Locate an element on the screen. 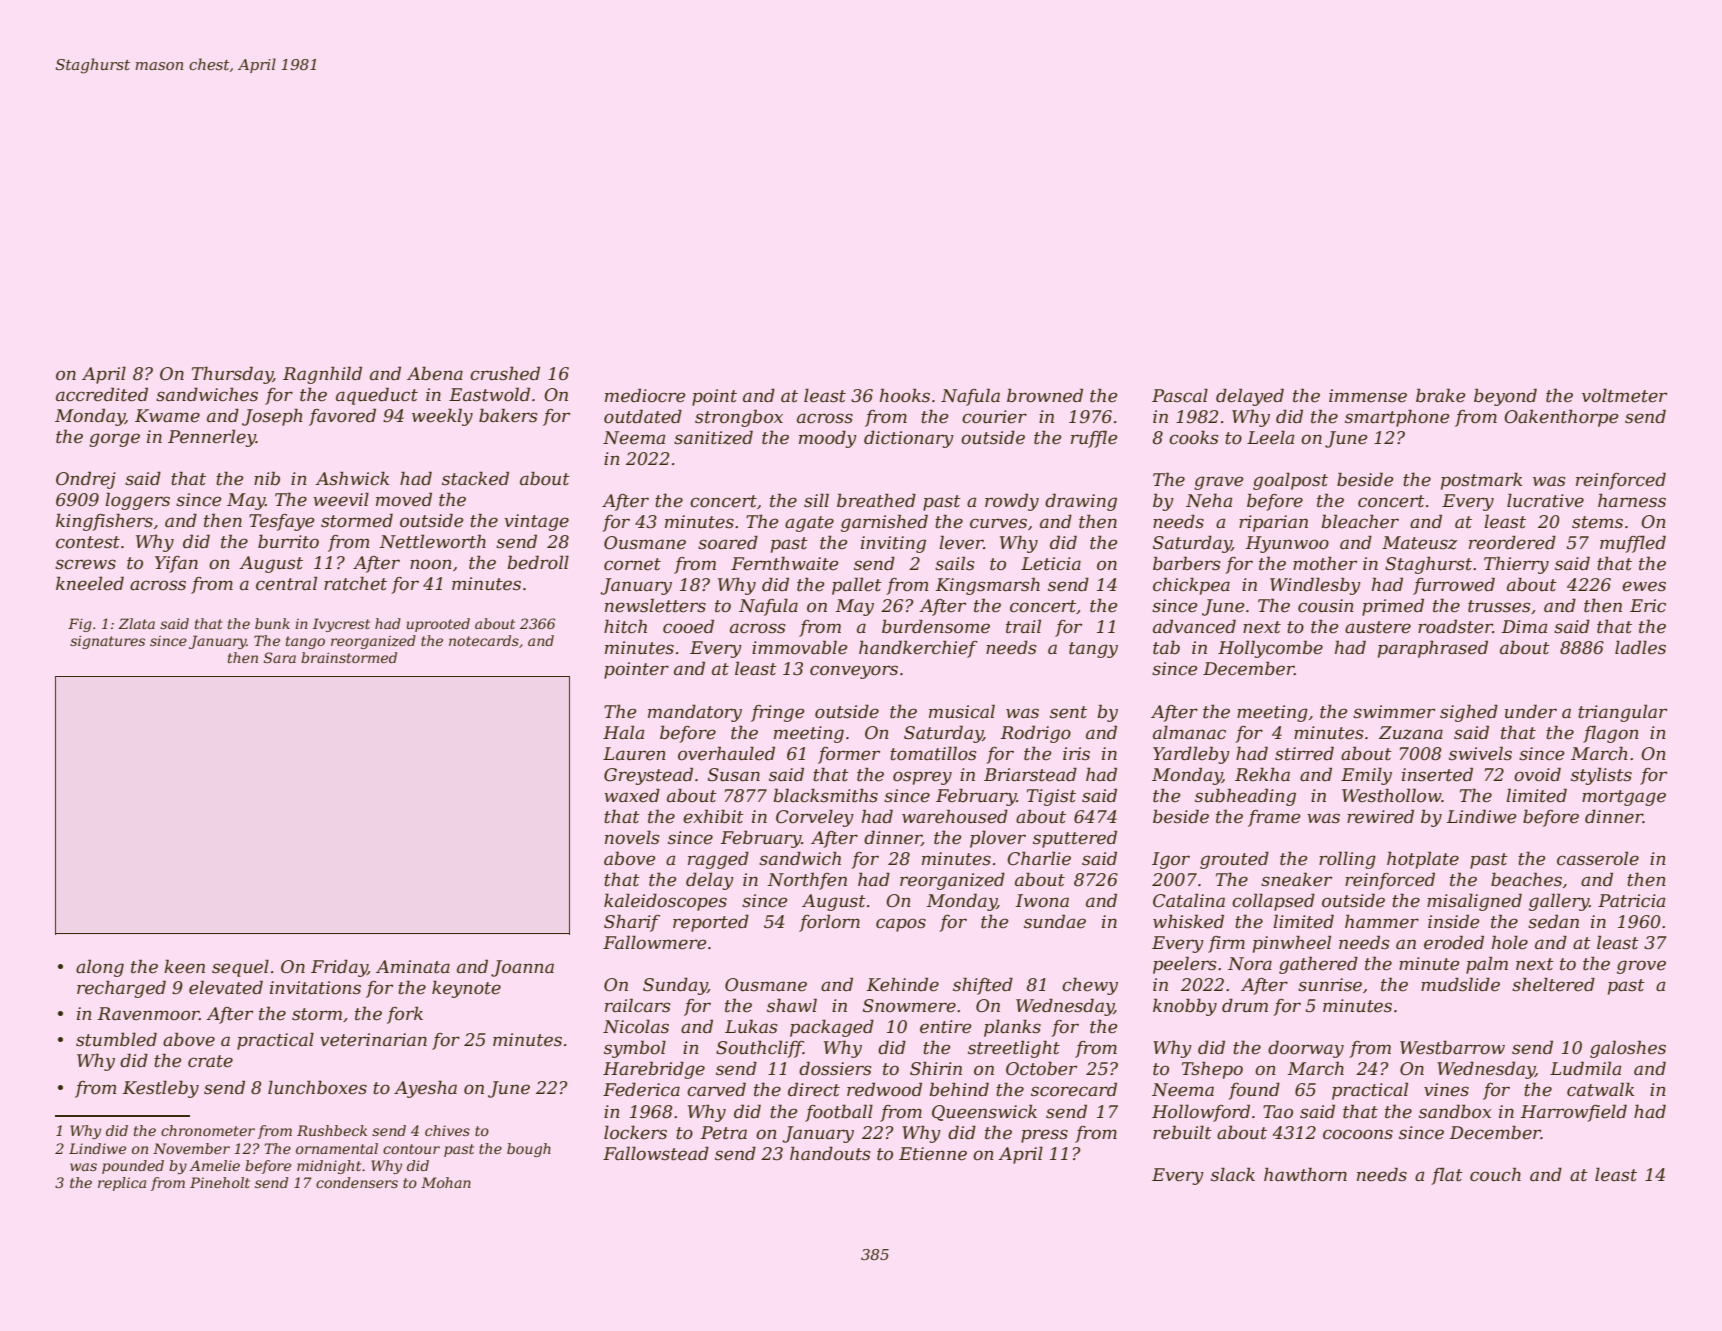 This screenshot has height=1331, width=1722. Leela is located at coordinates (1270, 437).
